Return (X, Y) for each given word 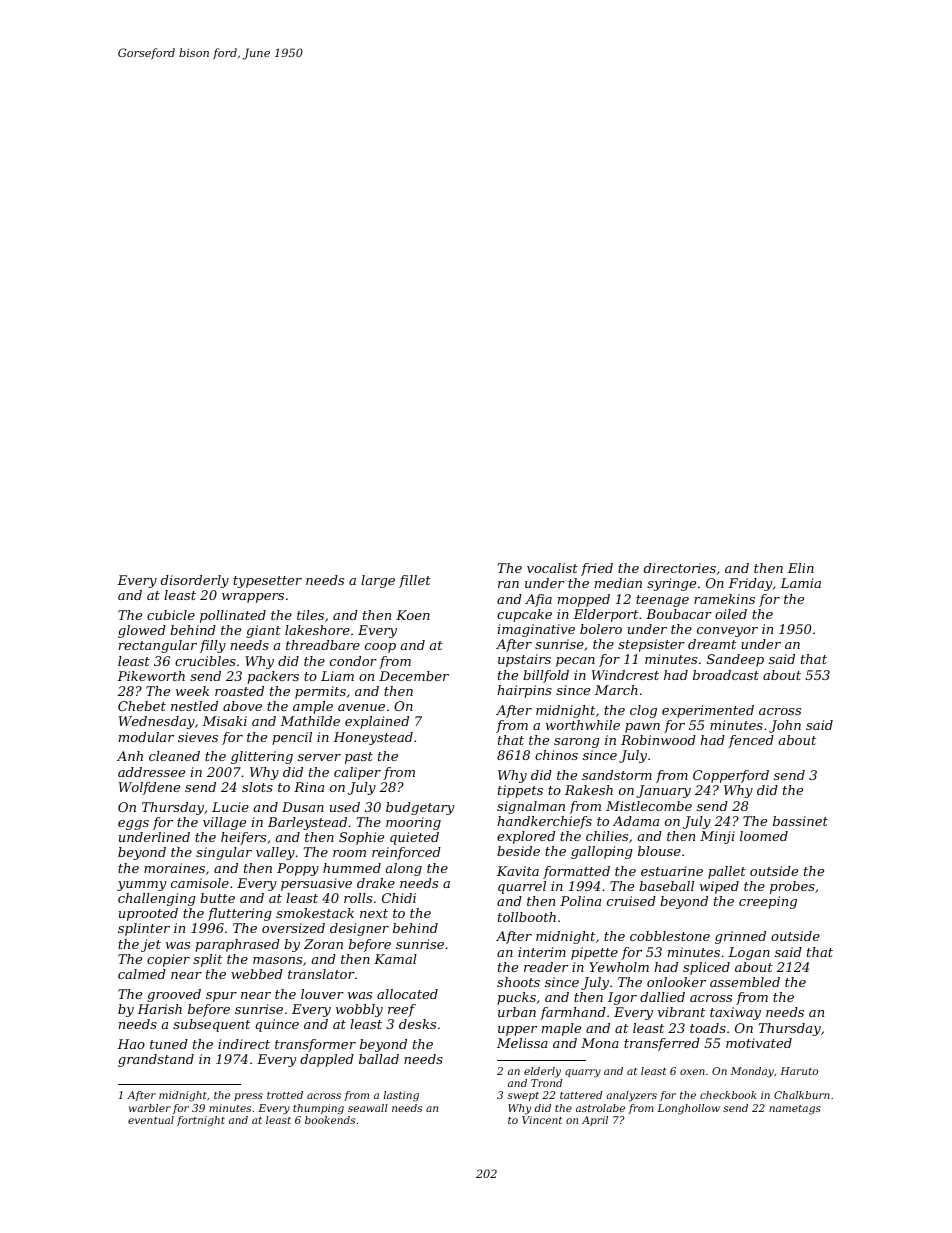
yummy (141, 886)
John (785, 726)
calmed (142, 974)
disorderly (195, 581)
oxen (692, 1072)
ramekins (724, 599)
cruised (631, 901)
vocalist (552, 568)
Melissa (522, 1043)
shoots (518, 982)
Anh (130, 756)
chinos (556, 755)
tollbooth (527, 917)
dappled (327, 1060)
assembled (745, 982)
